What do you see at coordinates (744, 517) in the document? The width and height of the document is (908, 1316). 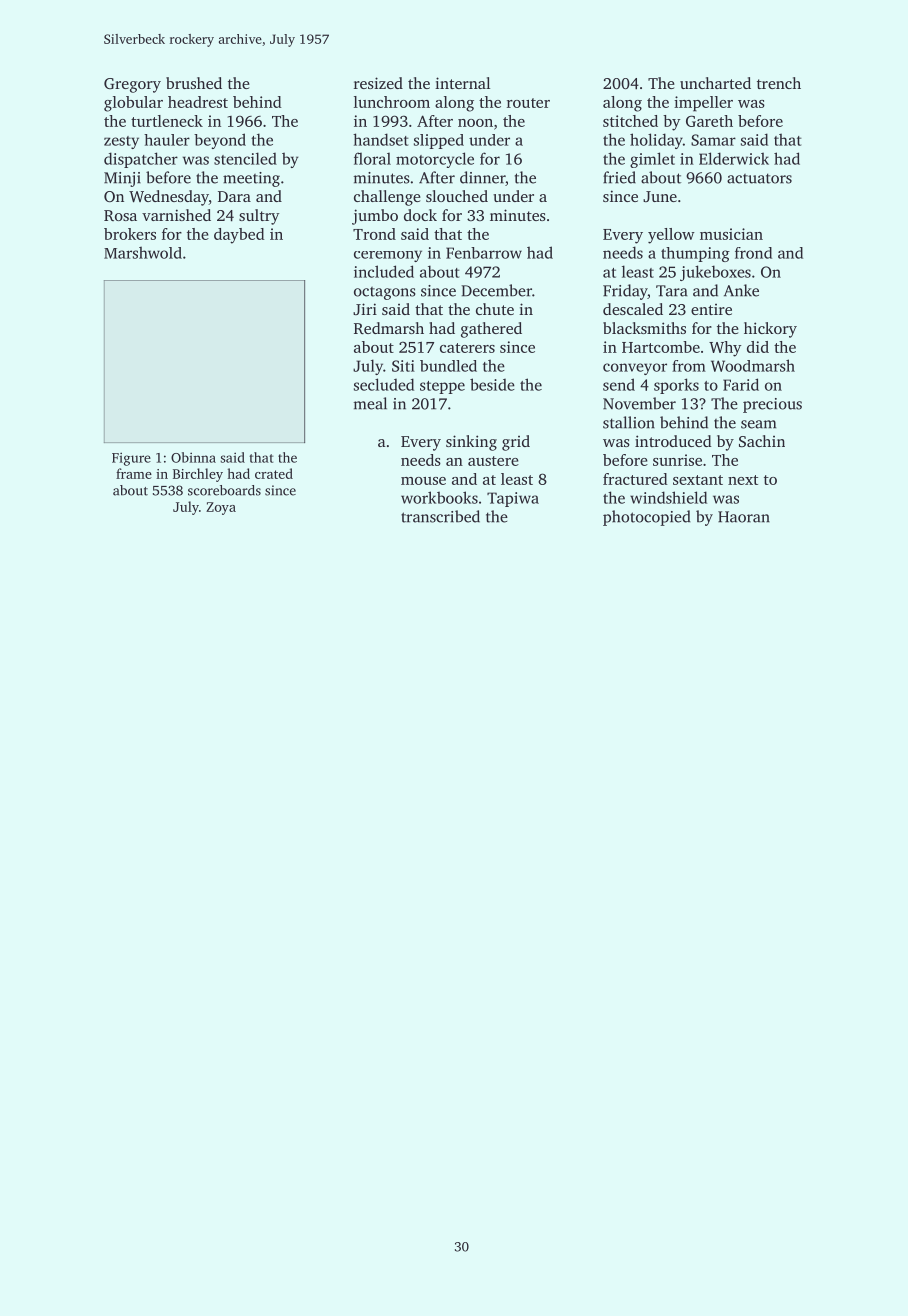 I see `Haoran` at bounding box center [744, 517].
